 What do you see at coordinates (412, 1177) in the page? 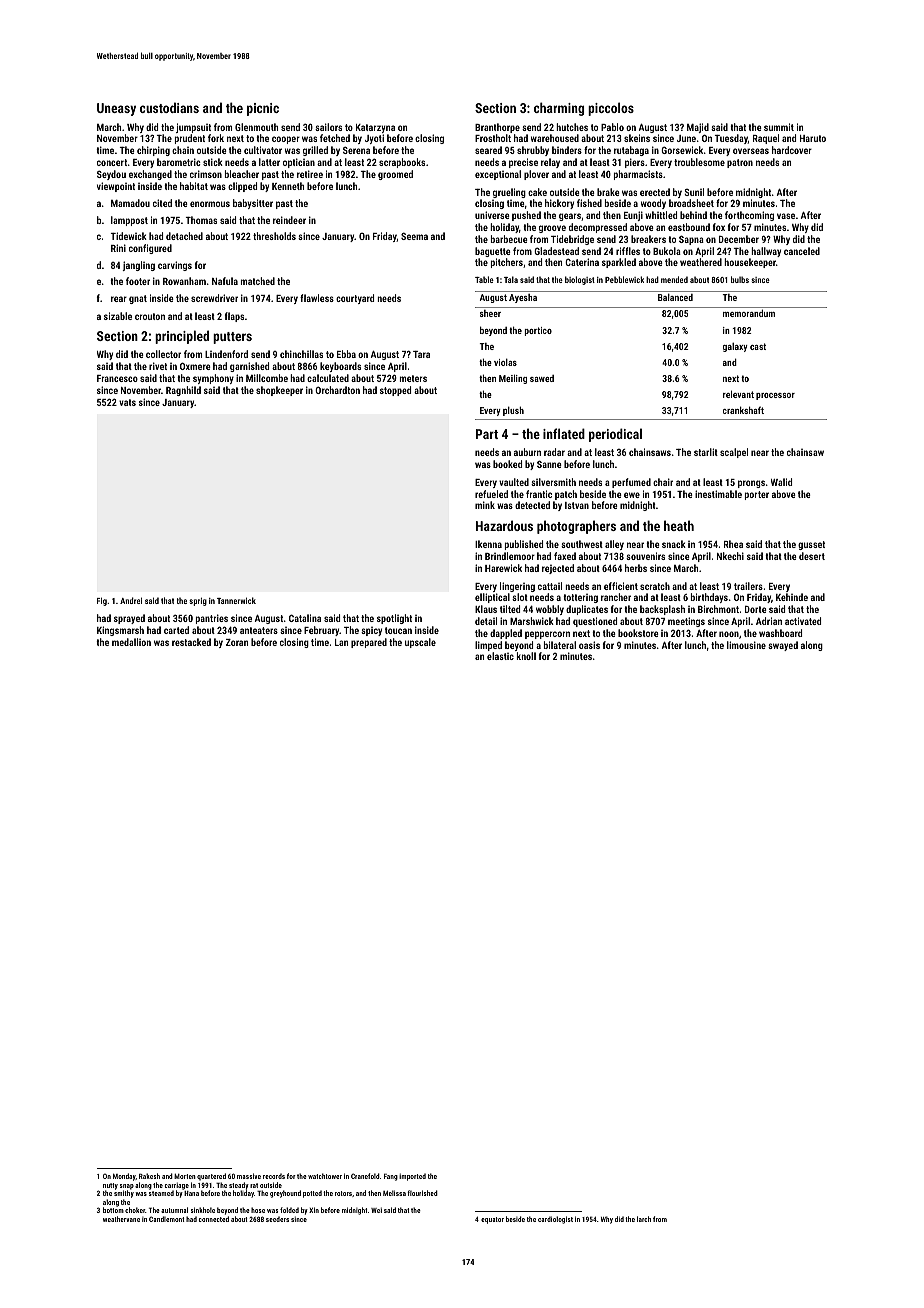
I see `imported` at bounding box center [412, 1177].
